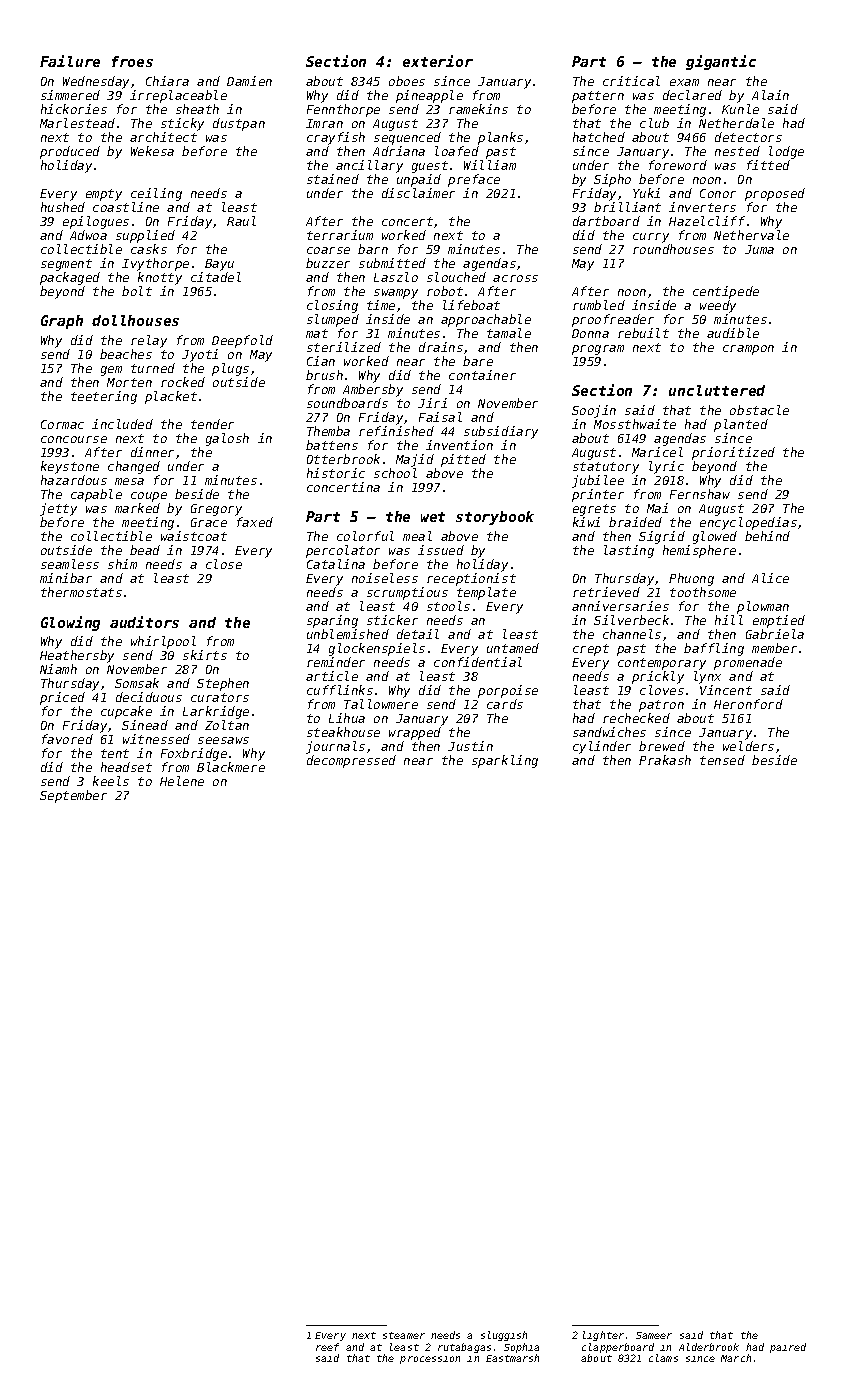 This page has width=849, height=1400. Describe the element at coordinates (182, 781) in the page. I see `Helene` at that location.
